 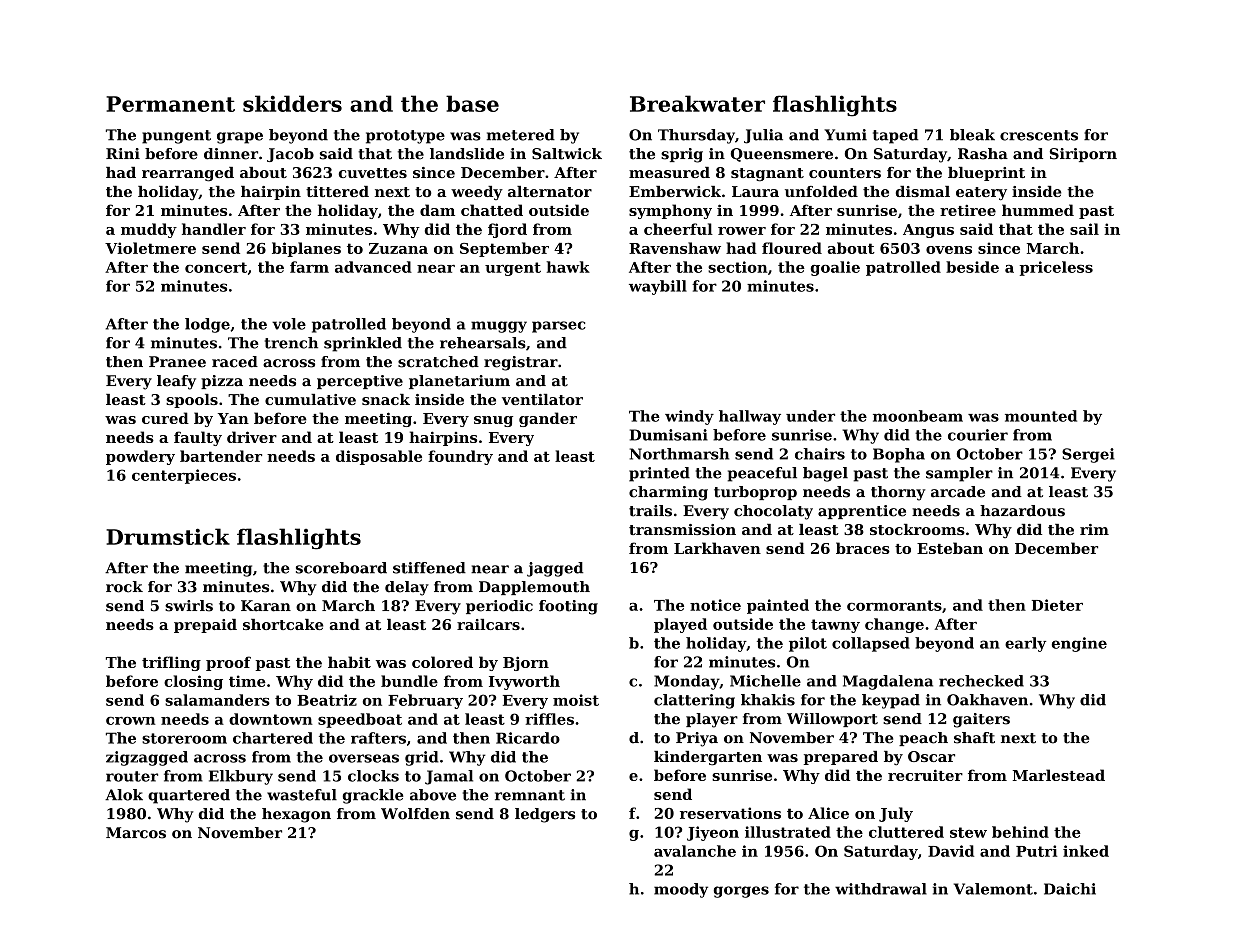 I want to click on Marlestead, so click(x=1059, y=775).
